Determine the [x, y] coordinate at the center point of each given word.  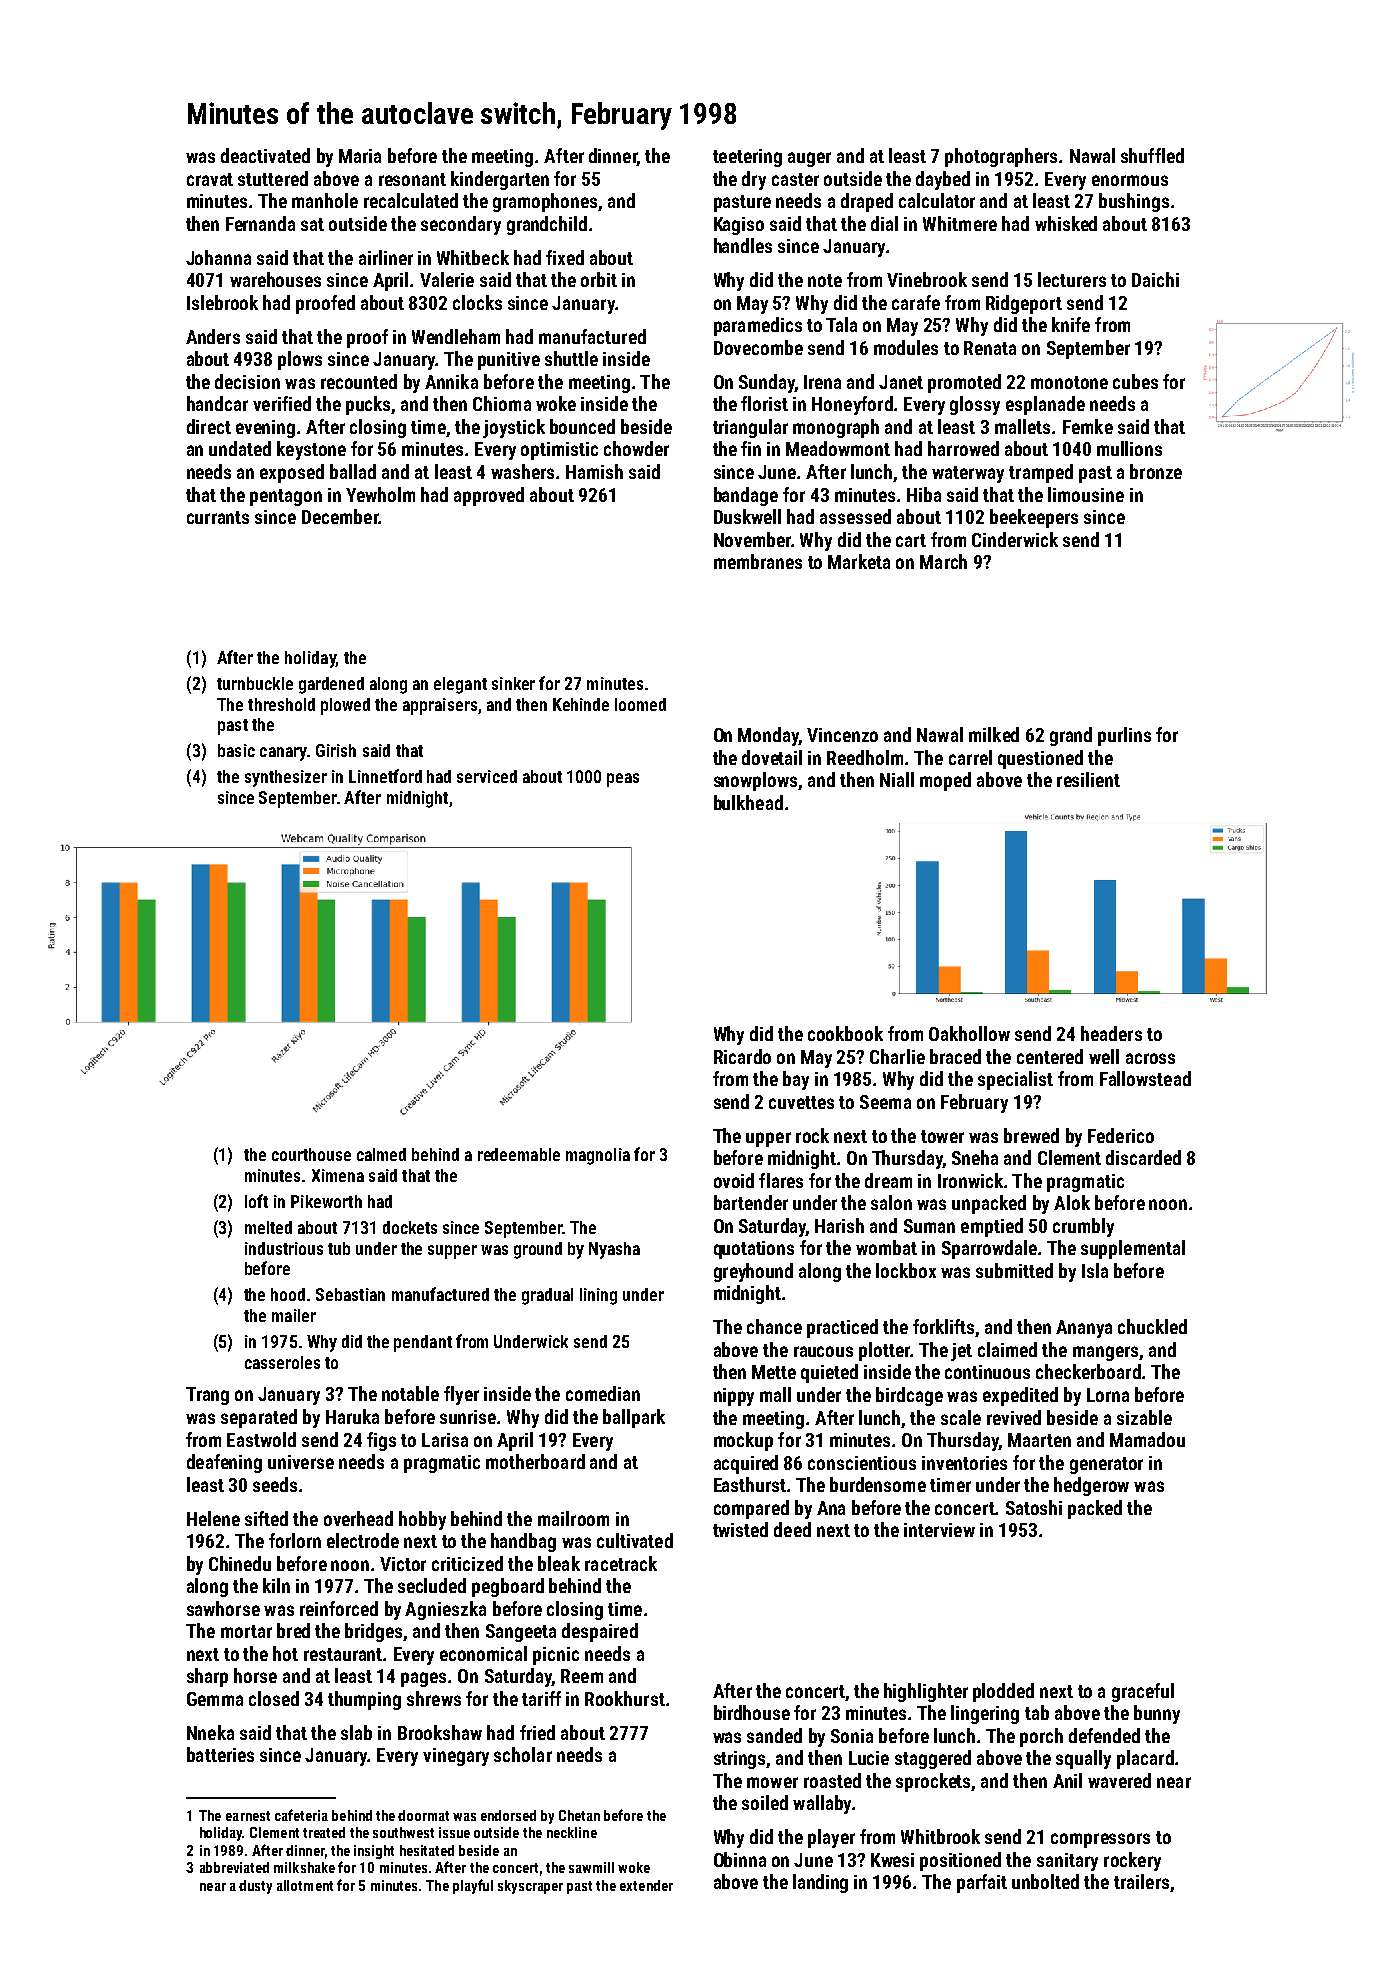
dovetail [772, 757]
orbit [599, 279]
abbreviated [234, 1867]
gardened [331, 685]
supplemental [1133, 1249]
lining [598, 1296]
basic [236, 750]
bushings [1134, 202]
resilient [1088, 779]
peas [623, 780]
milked [994, 734]
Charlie [897, 1056]
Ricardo [742, 1056]
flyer [461, 1395]
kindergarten [500, 180]
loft [256, 1201]
